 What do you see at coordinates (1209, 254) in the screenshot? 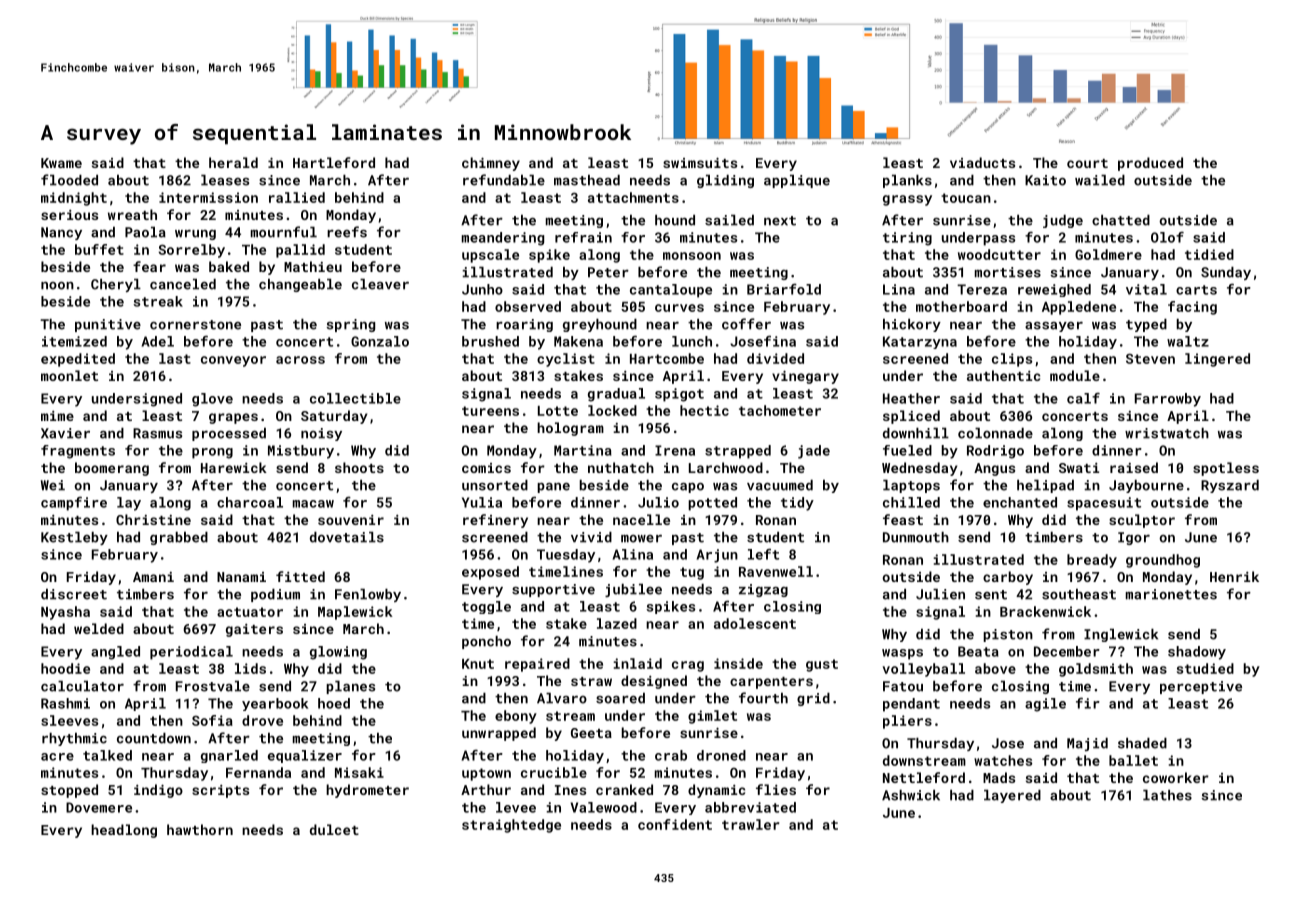
I see `tidied` at bounding box center [1209, 254].
